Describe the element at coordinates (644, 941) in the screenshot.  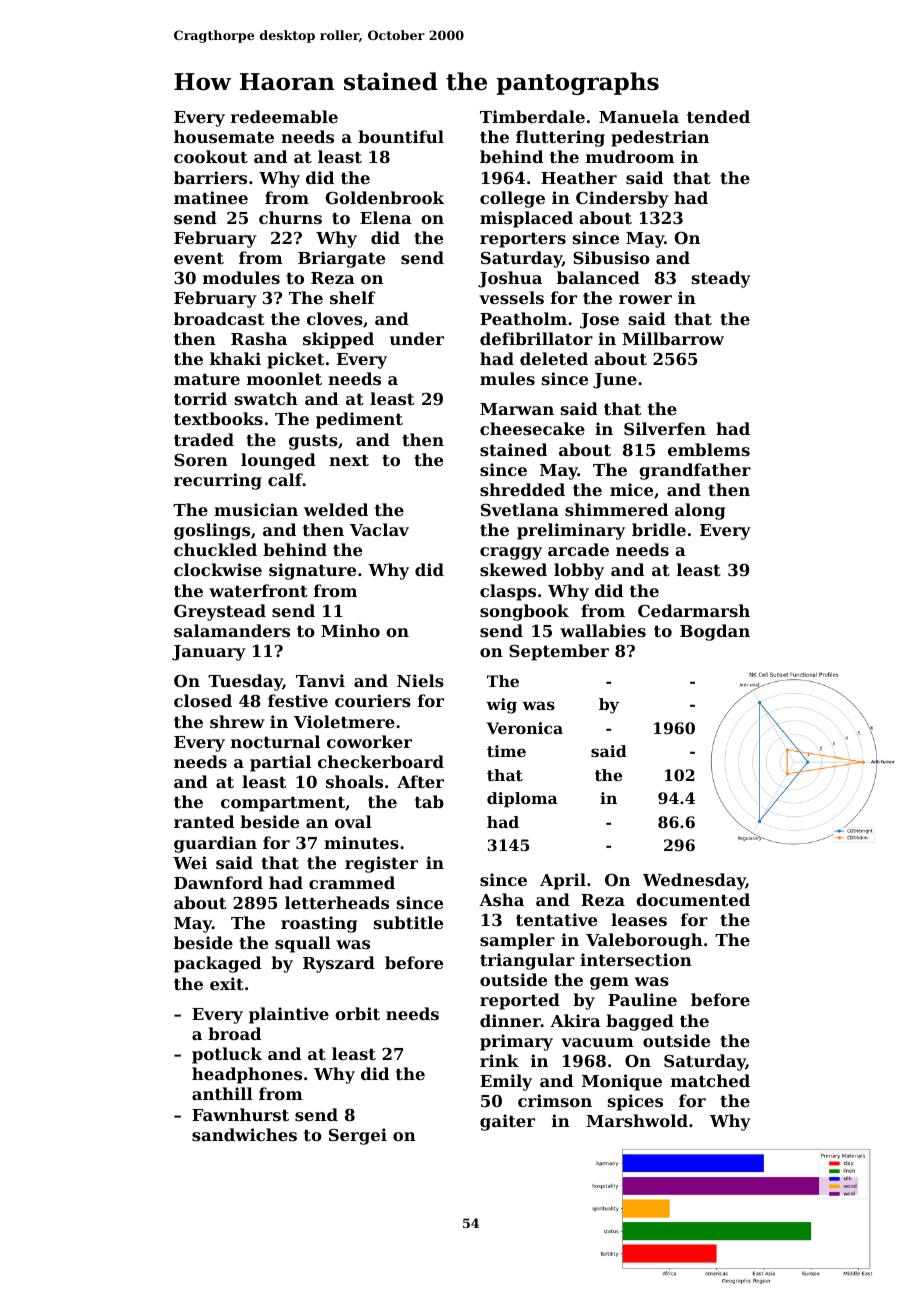
I see `Valeborough` at that location.
